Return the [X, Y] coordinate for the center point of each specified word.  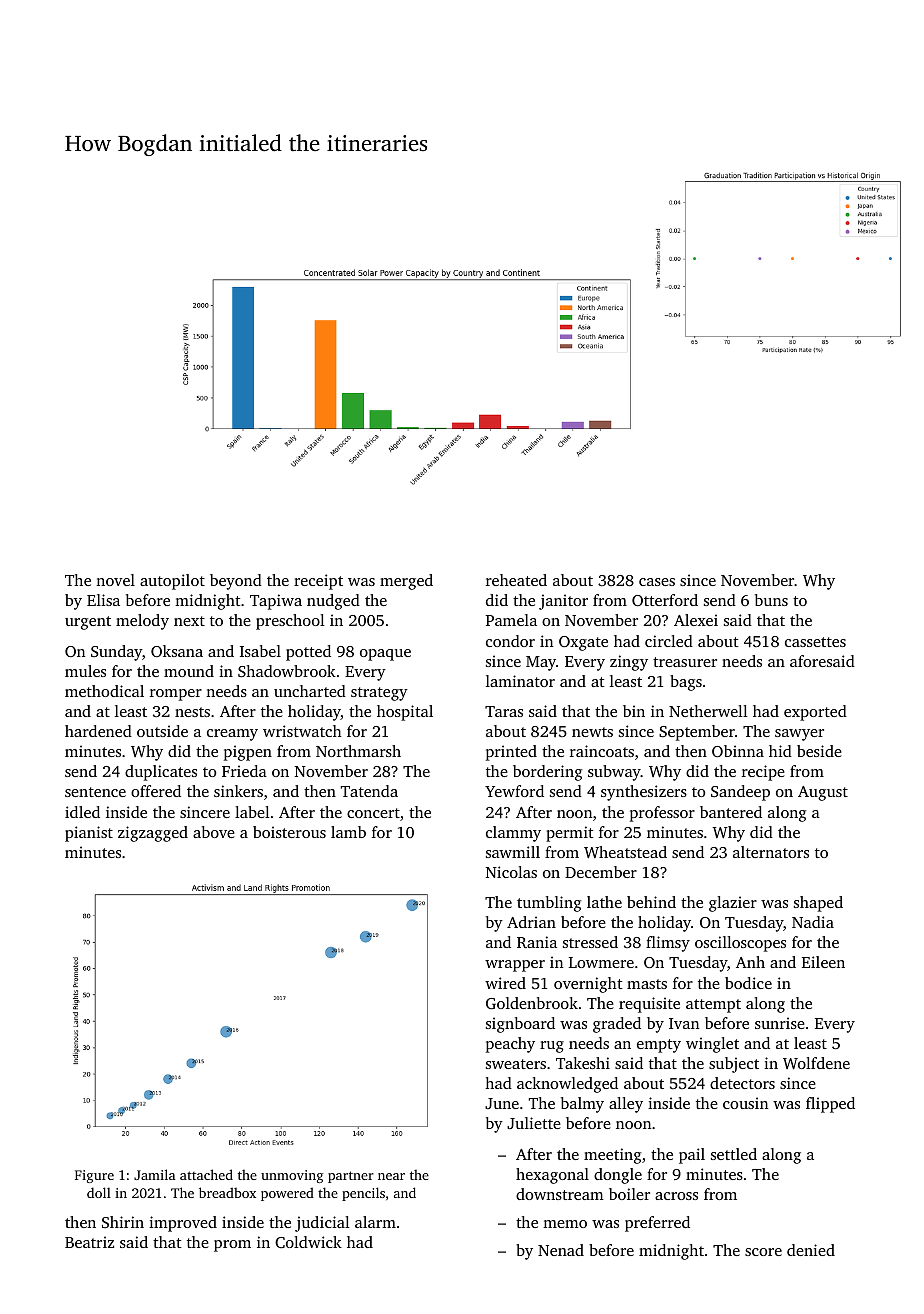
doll [99, 1192]
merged [406, 582]
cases [657, 582]
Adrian [531, 922]
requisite [649, 1005]
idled [82, 812]
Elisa [103, 600]
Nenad [561, 1250]
